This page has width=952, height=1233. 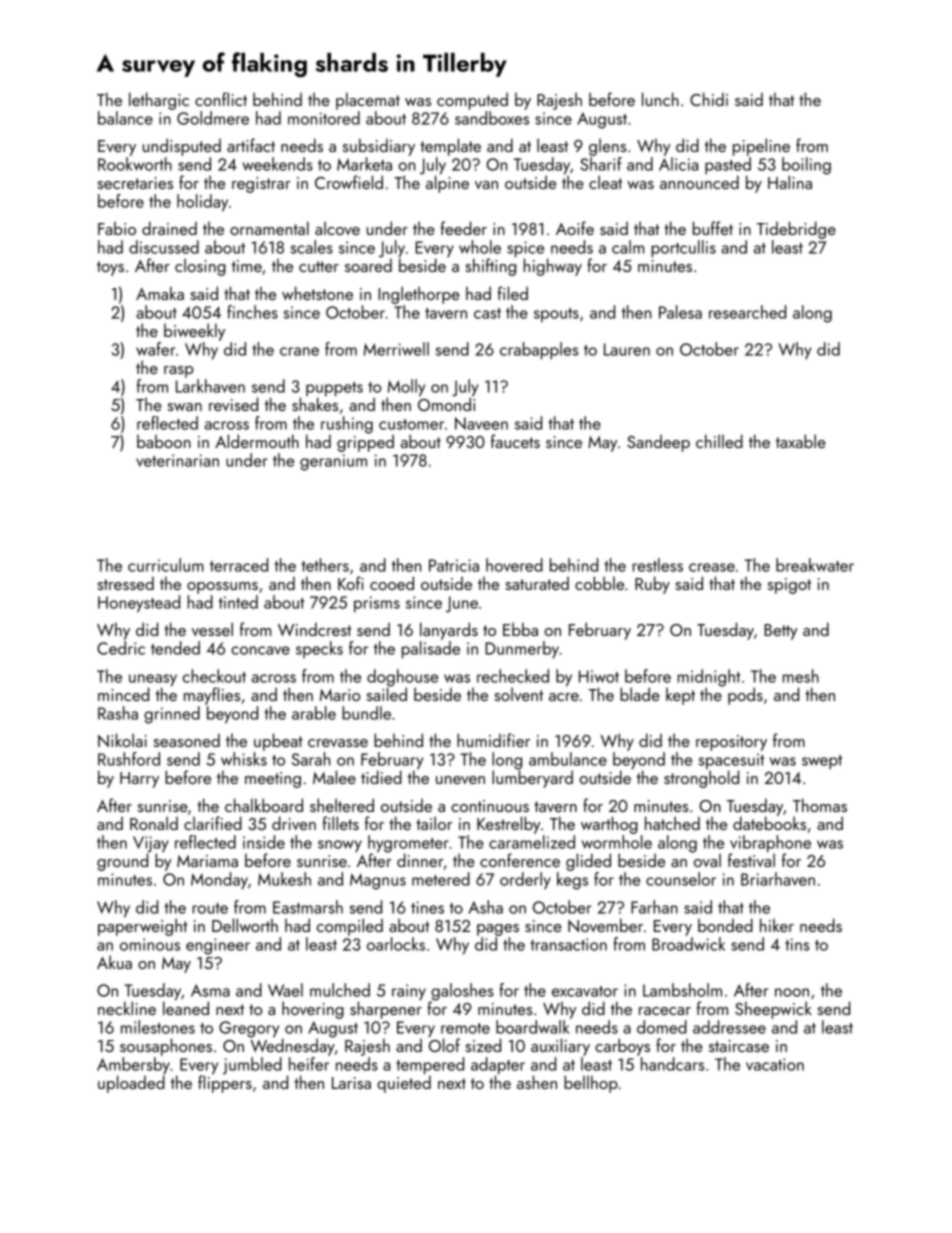 I want to click on vacation, so click(x=775, y=1064).
